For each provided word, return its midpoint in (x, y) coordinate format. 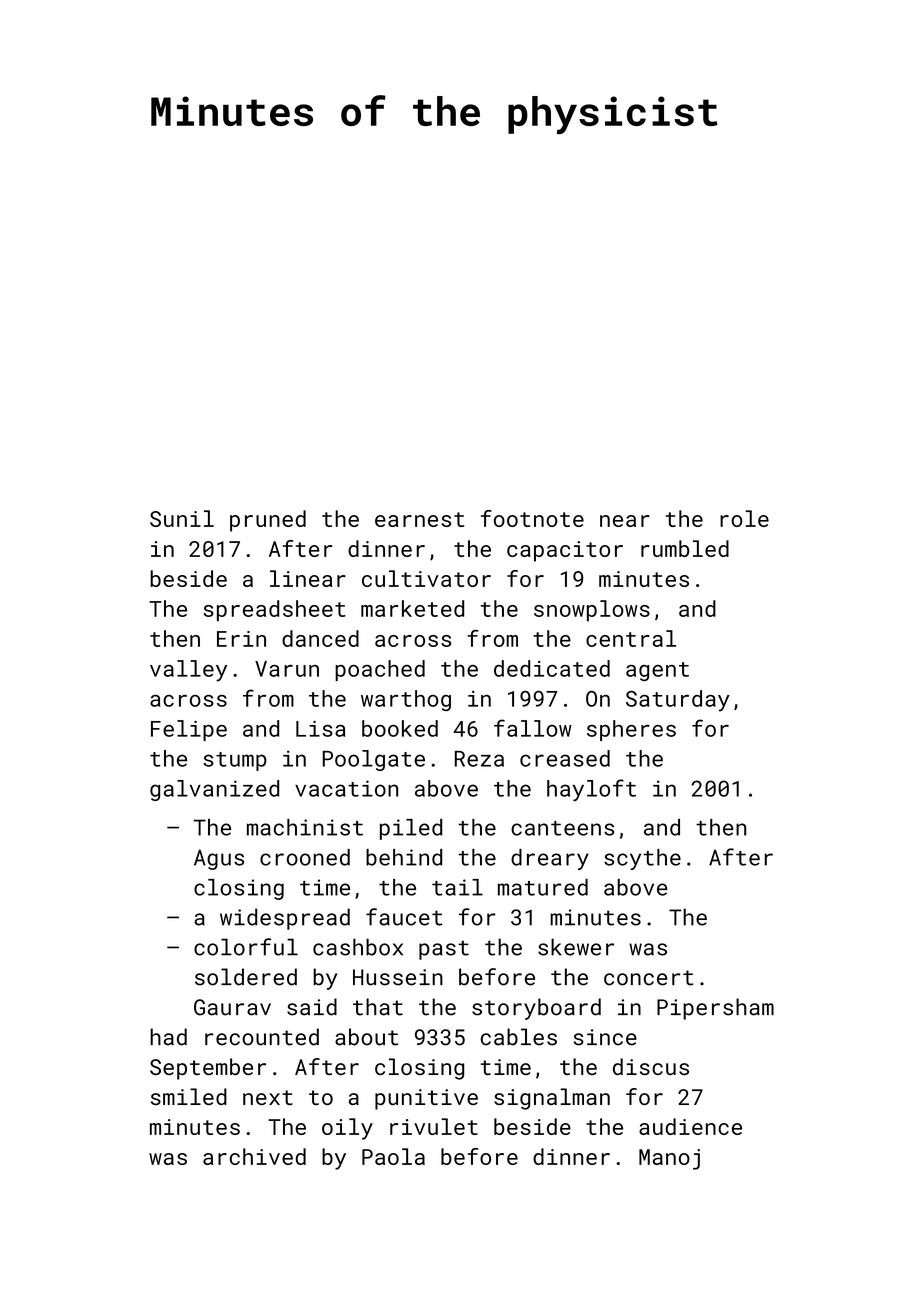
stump (235, 761)
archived (254, 1156)
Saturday (678, 701)
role (744, 518)
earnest (419, 519)
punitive (426, 1099)
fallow (533, 728)
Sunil (182, 518)
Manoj (669, 1159)
